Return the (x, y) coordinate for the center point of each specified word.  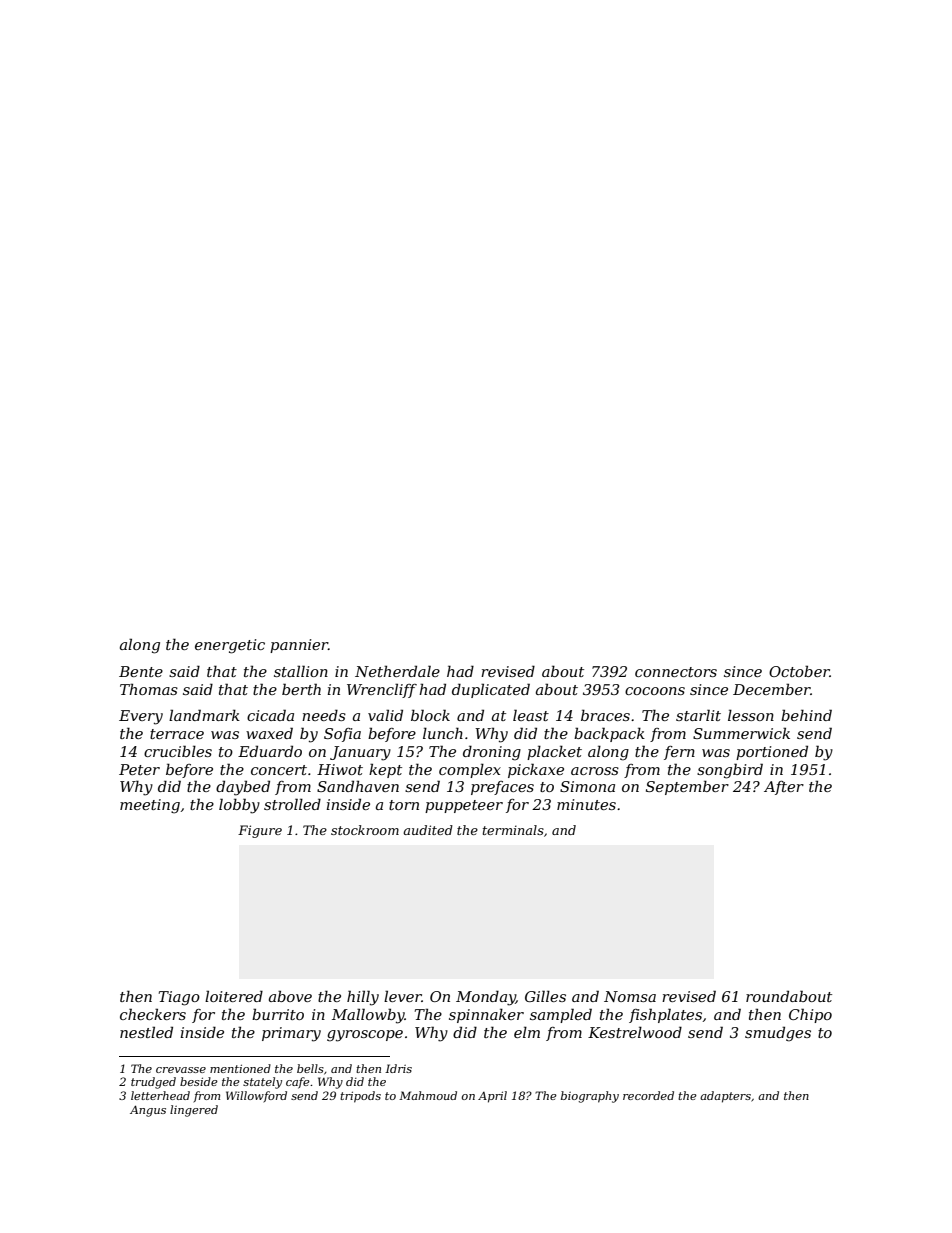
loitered (234, 996)
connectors (676, 672)
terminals (513, 830)
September (687, 787)
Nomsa (630, 996)
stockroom (365, 830)
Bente (141, 671)
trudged (153, 1083)
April (492, 1097)
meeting (150, 806)
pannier (299, 646)
